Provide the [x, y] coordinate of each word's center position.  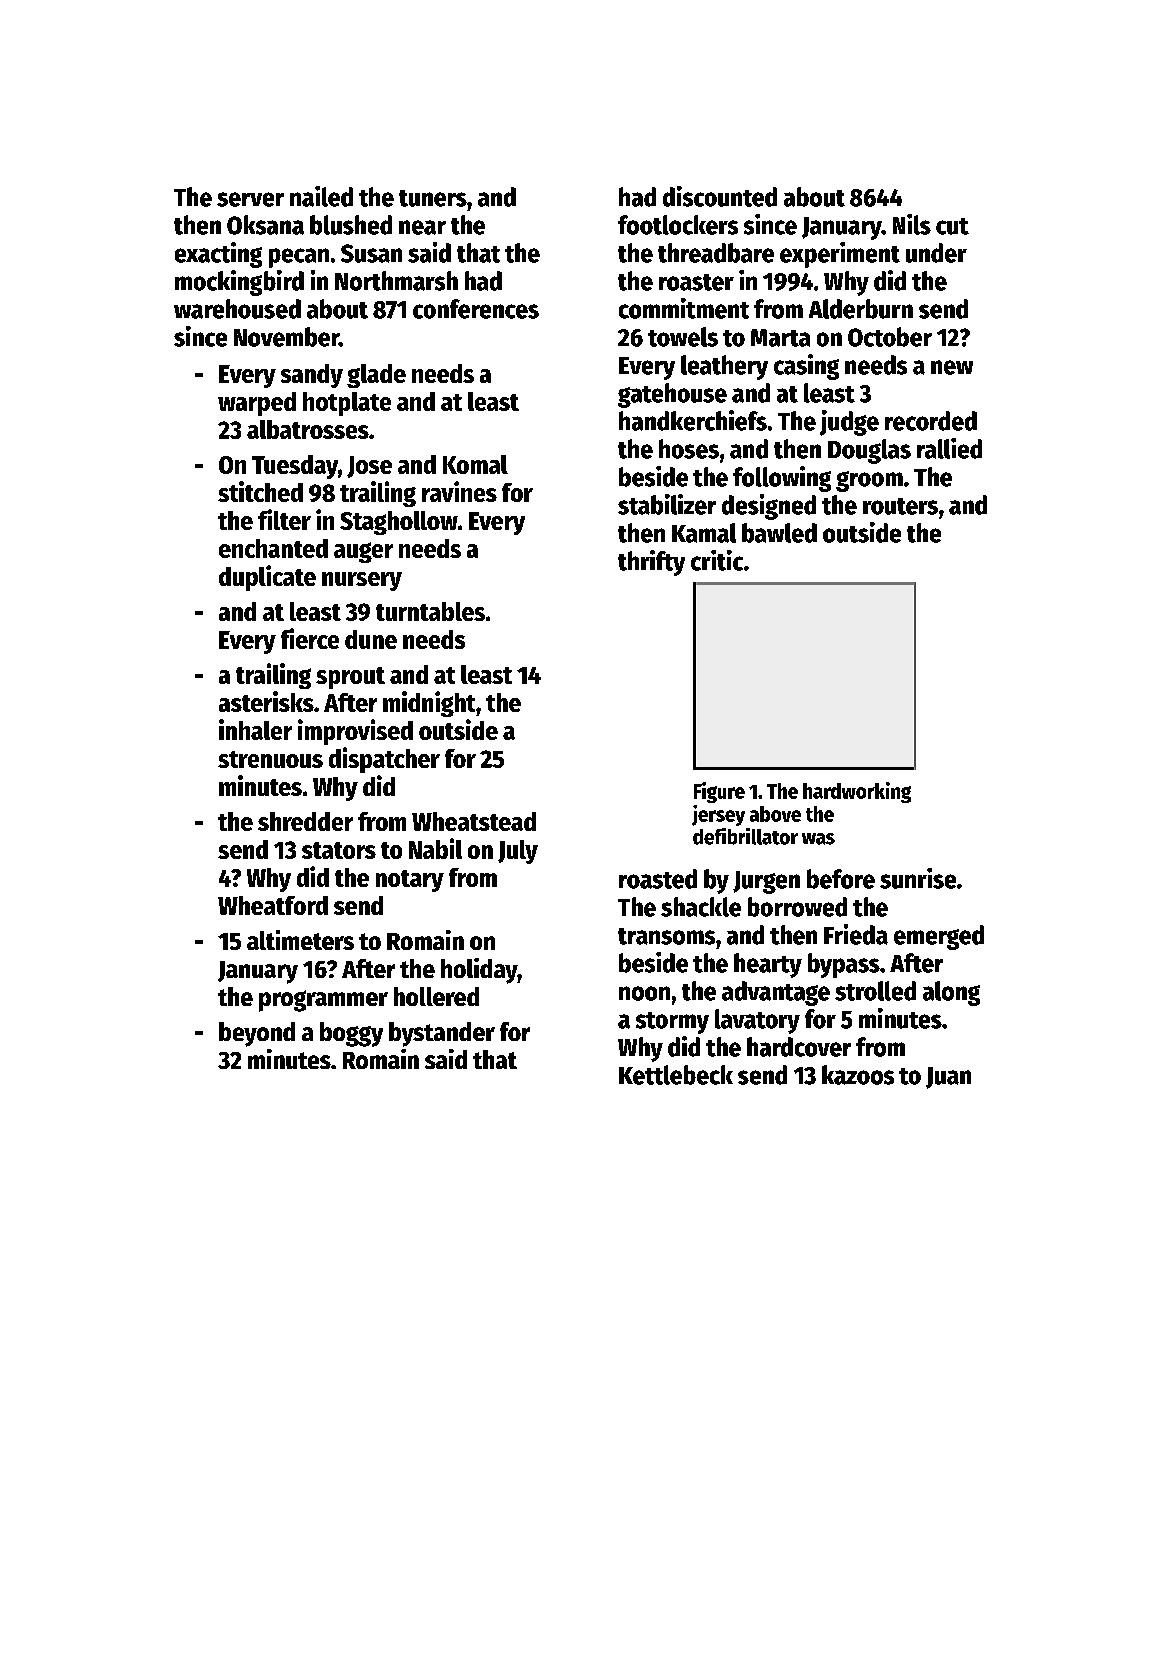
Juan [948, 1078]
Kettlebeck [676, 1075]
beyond [257, 1034]
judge [849, 423]
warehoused [237, 309]
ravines [459, 491]
